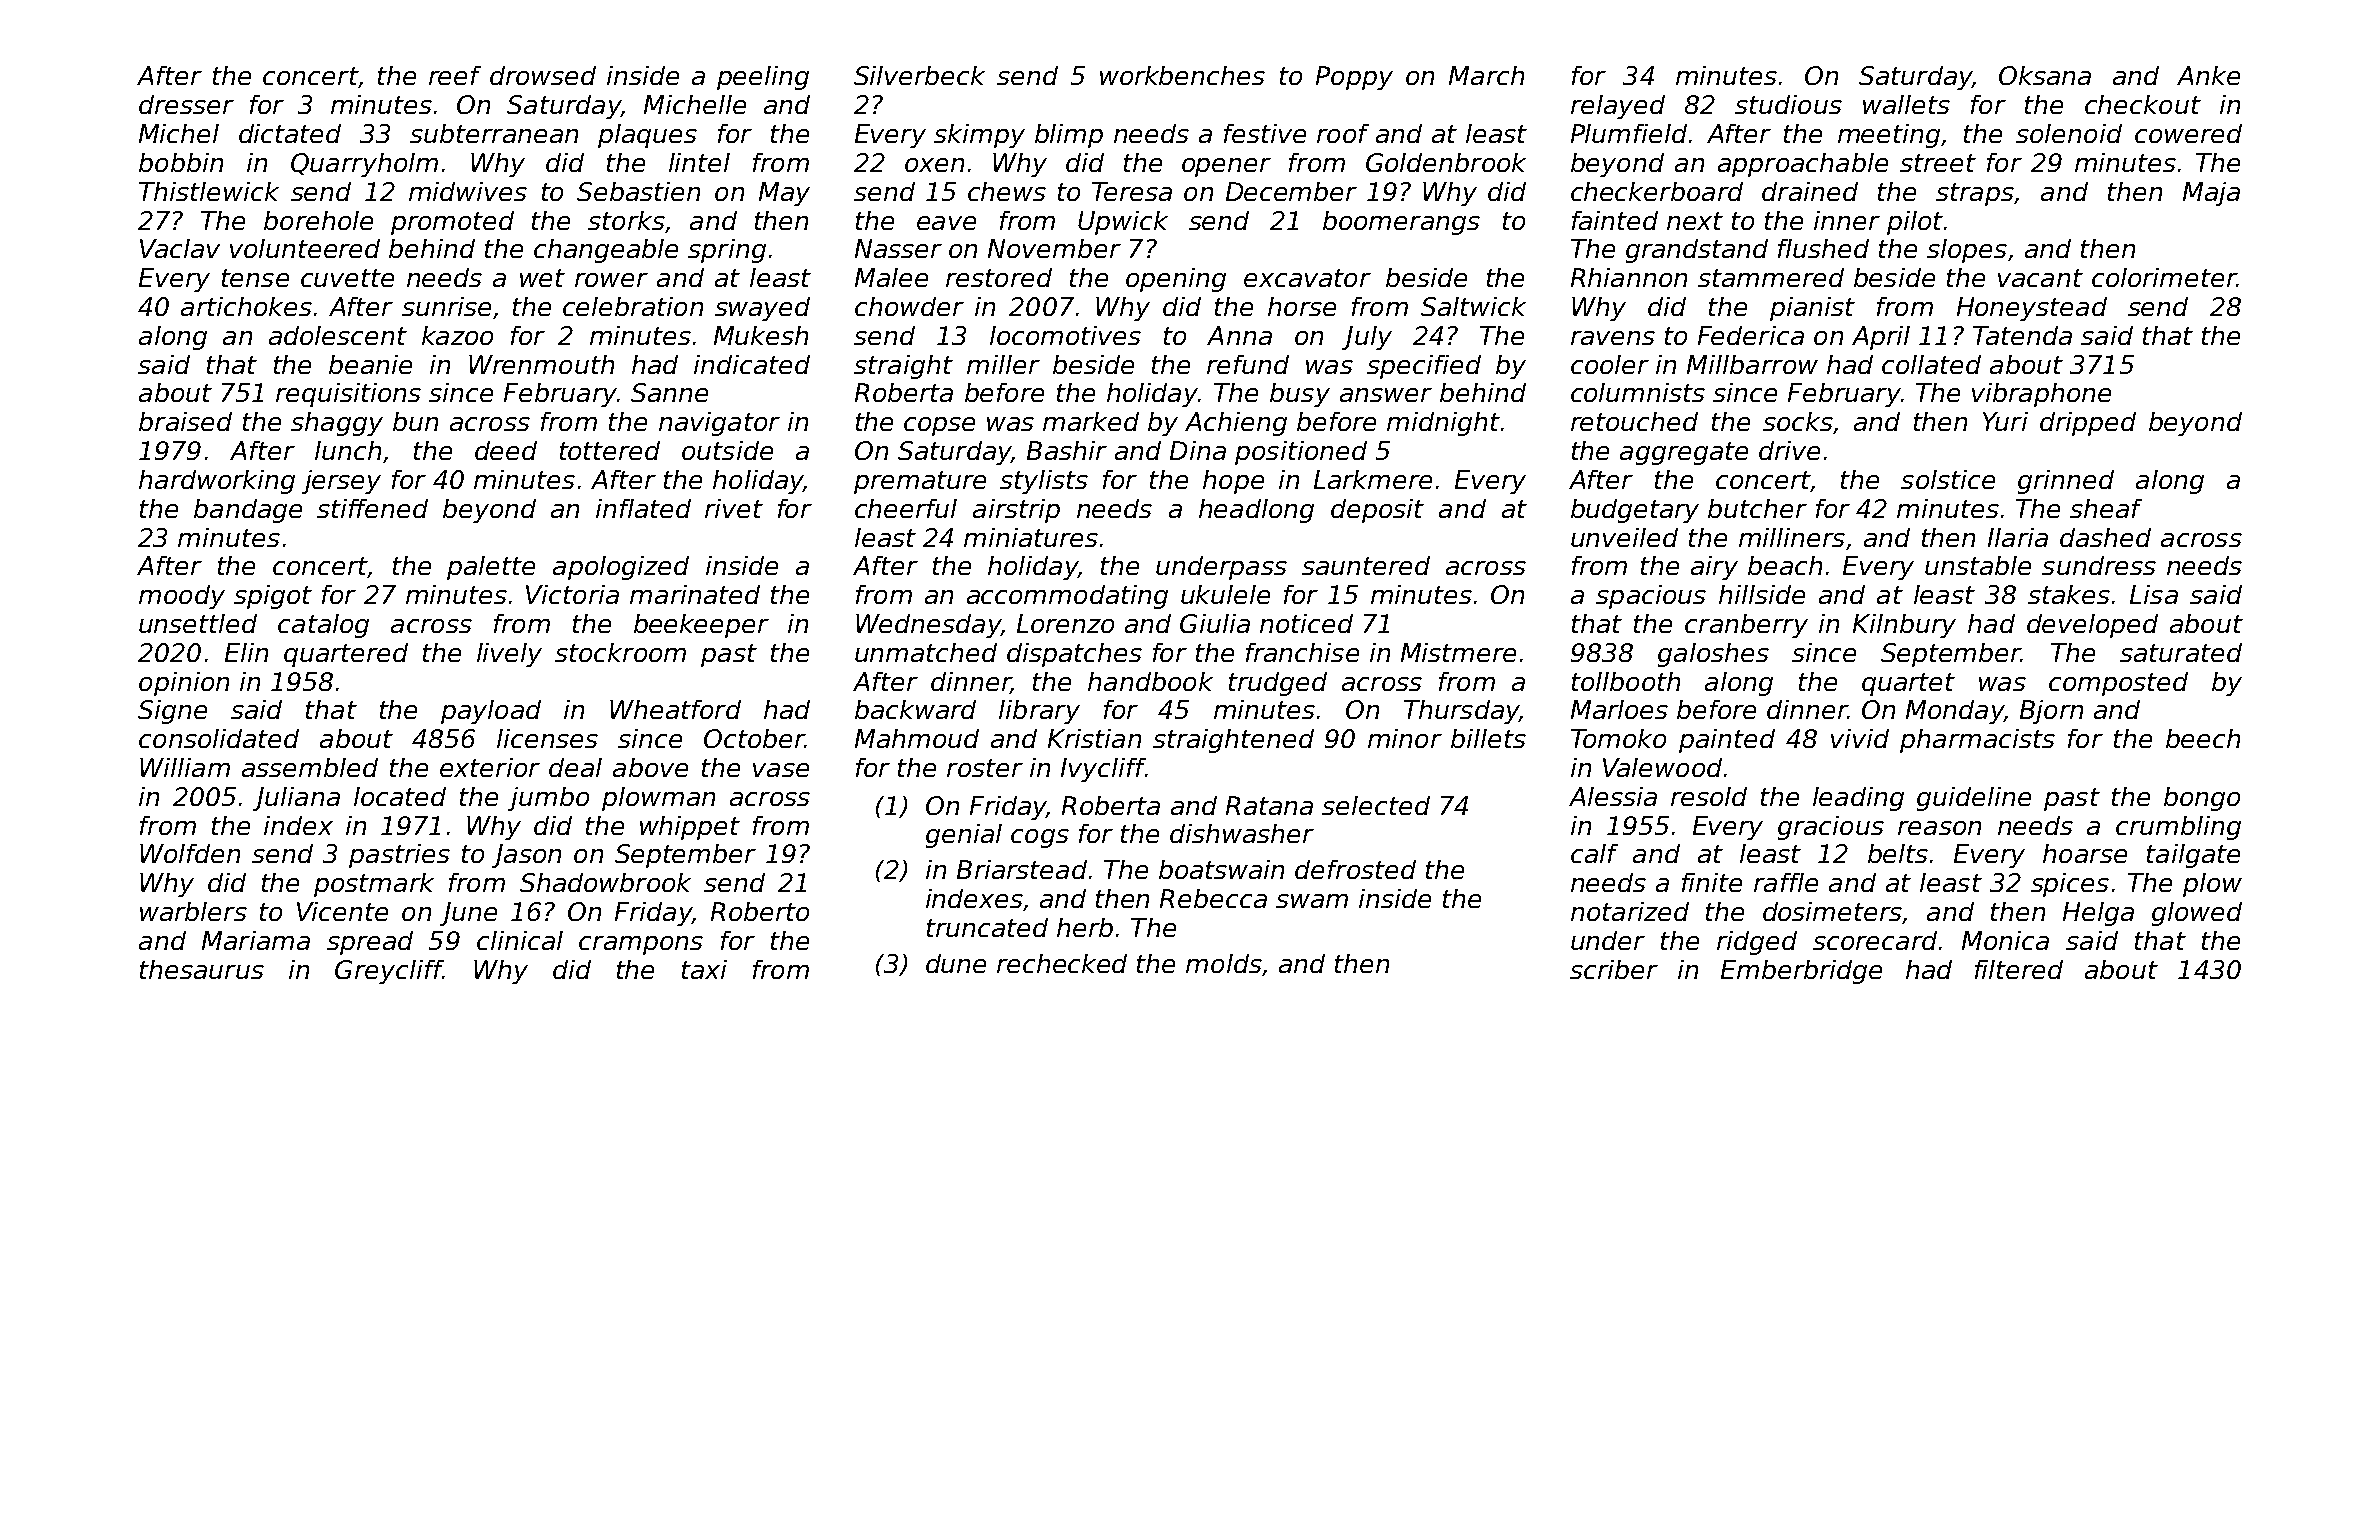 The height and width of the page is (1540, 2380). Describe the element at coordinates (255, 278) in the page. I see `tense` at that location.
